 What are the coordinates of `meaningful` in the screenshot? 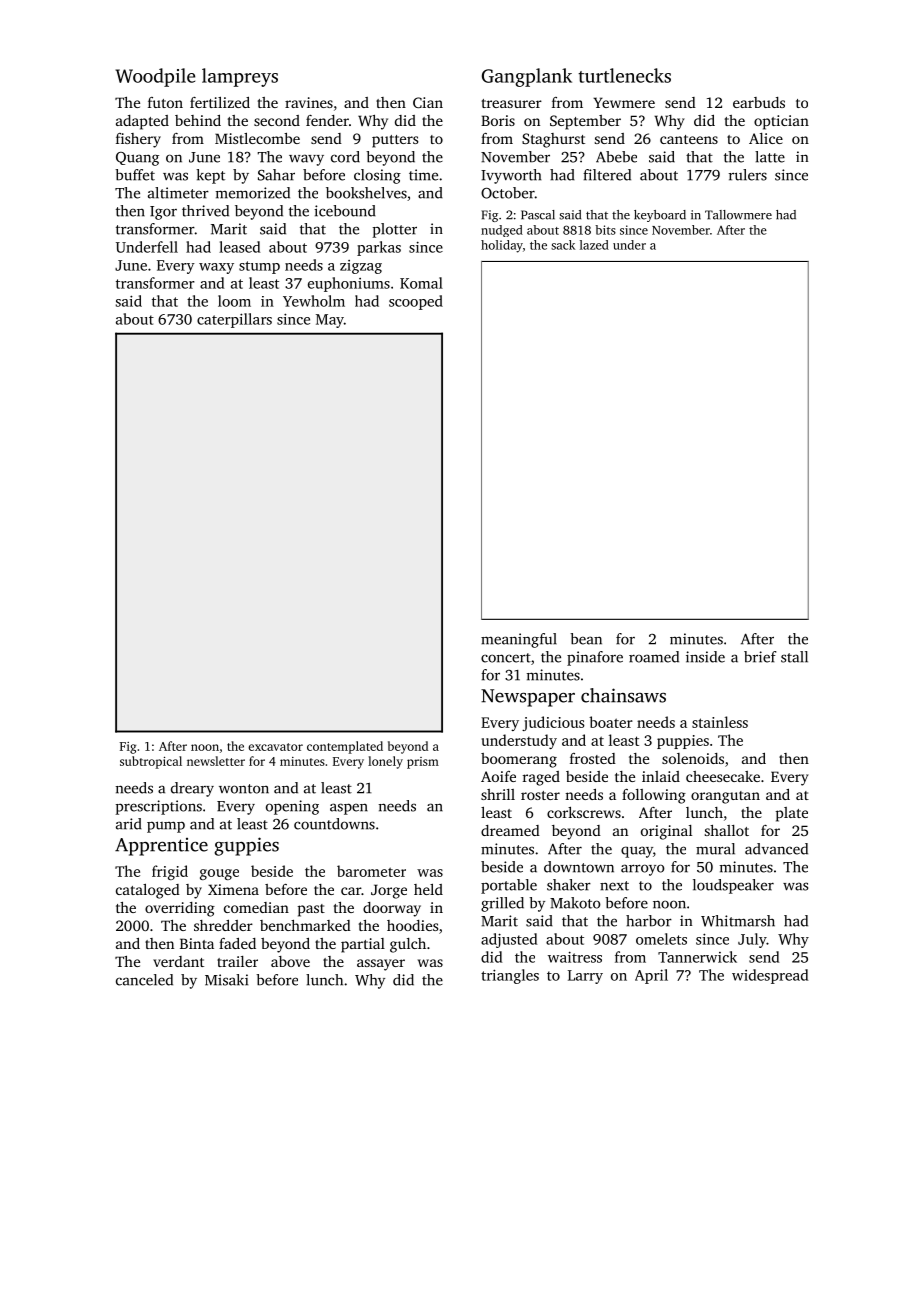 It's located at (519, 640).
